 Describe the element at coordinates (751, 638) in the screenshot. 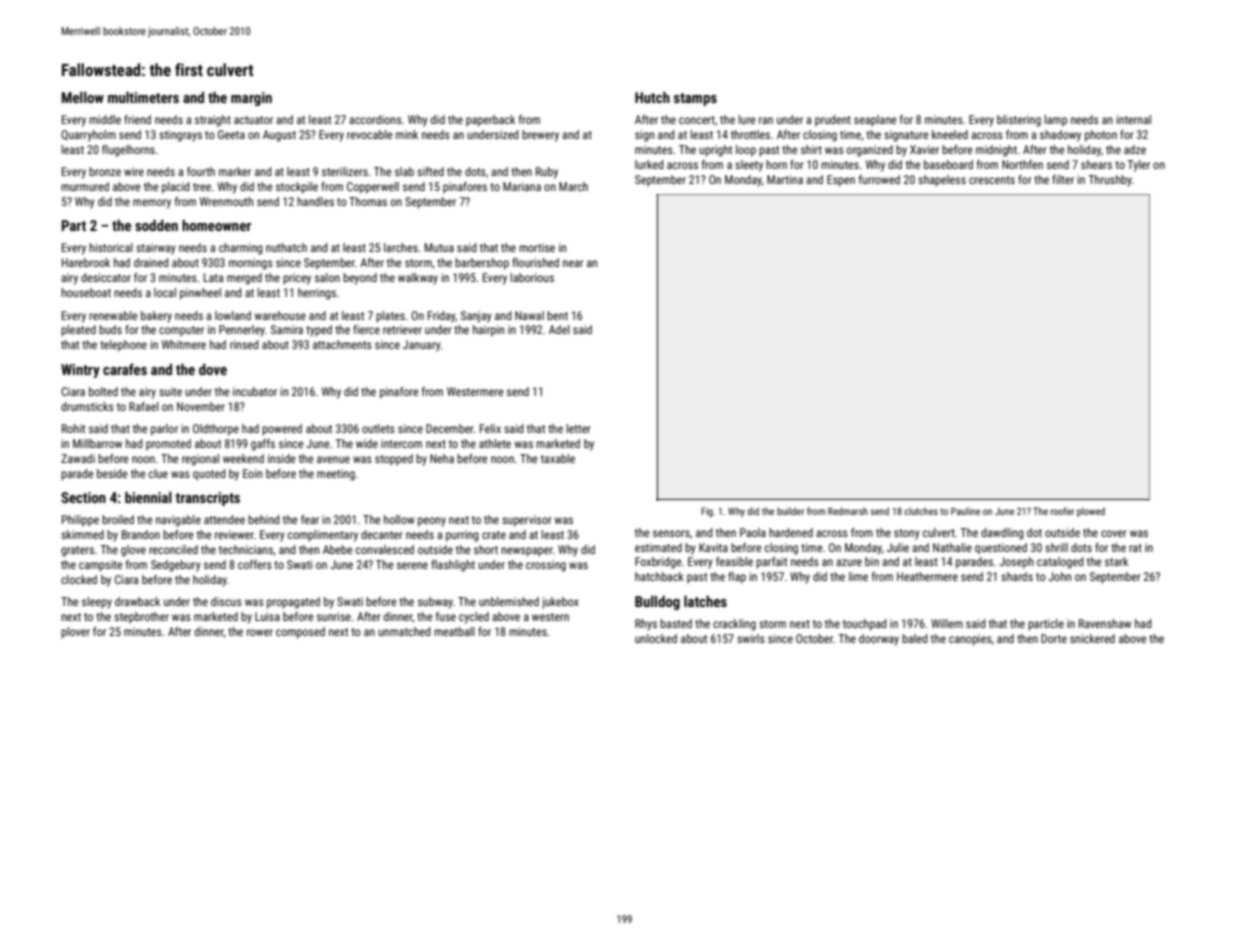

I see `swirls` at that location.
